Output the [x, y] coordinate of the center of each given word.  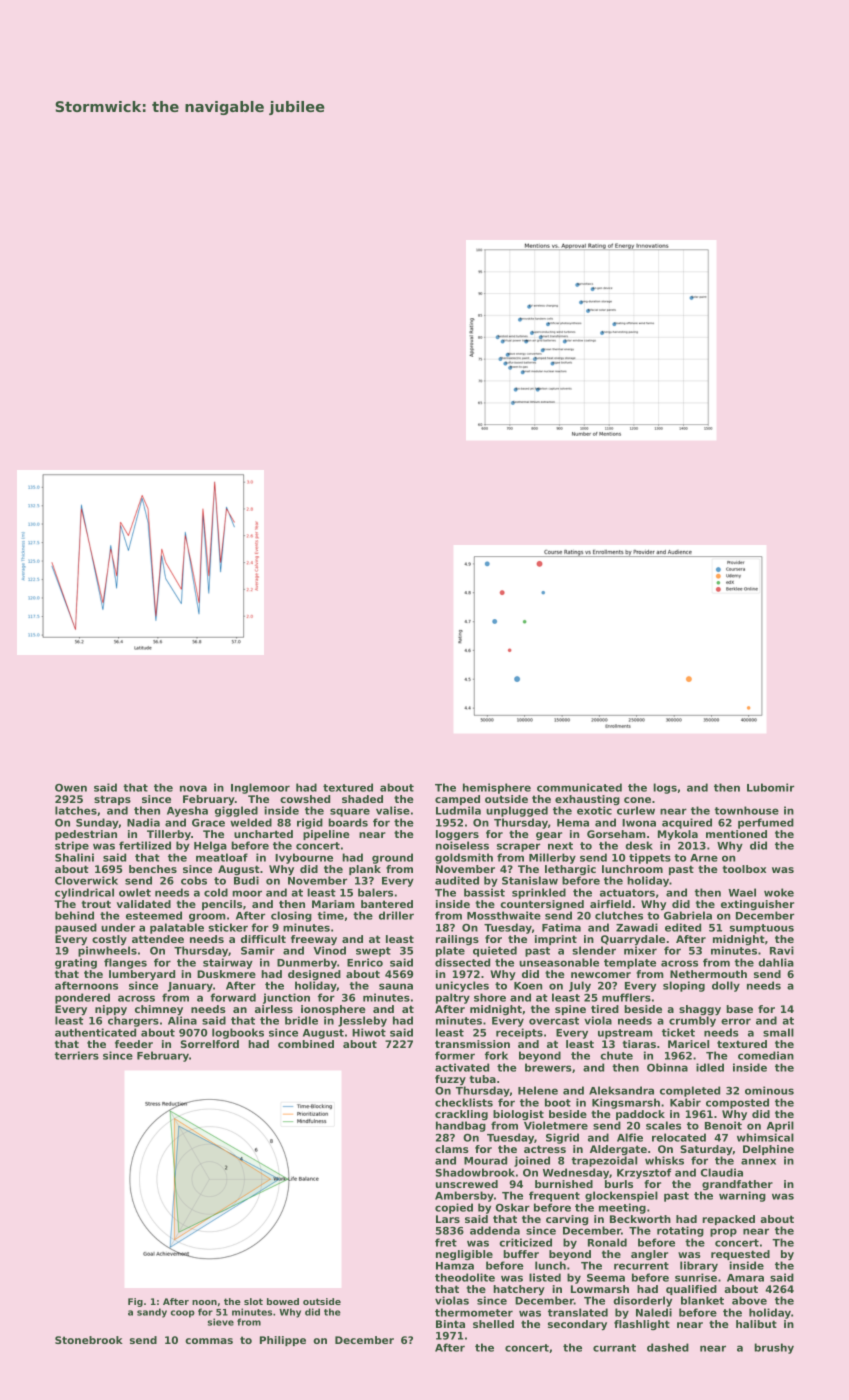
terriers [77, 1055]
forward [233, 997]
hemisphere [497, 788]
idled [710, 1067]
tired [605, 1009]
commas [209, 1341]
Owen [71, 788]
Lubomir [770, 787]
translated [578, 1312]
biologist [518, 1115]
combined [306, 1044]
